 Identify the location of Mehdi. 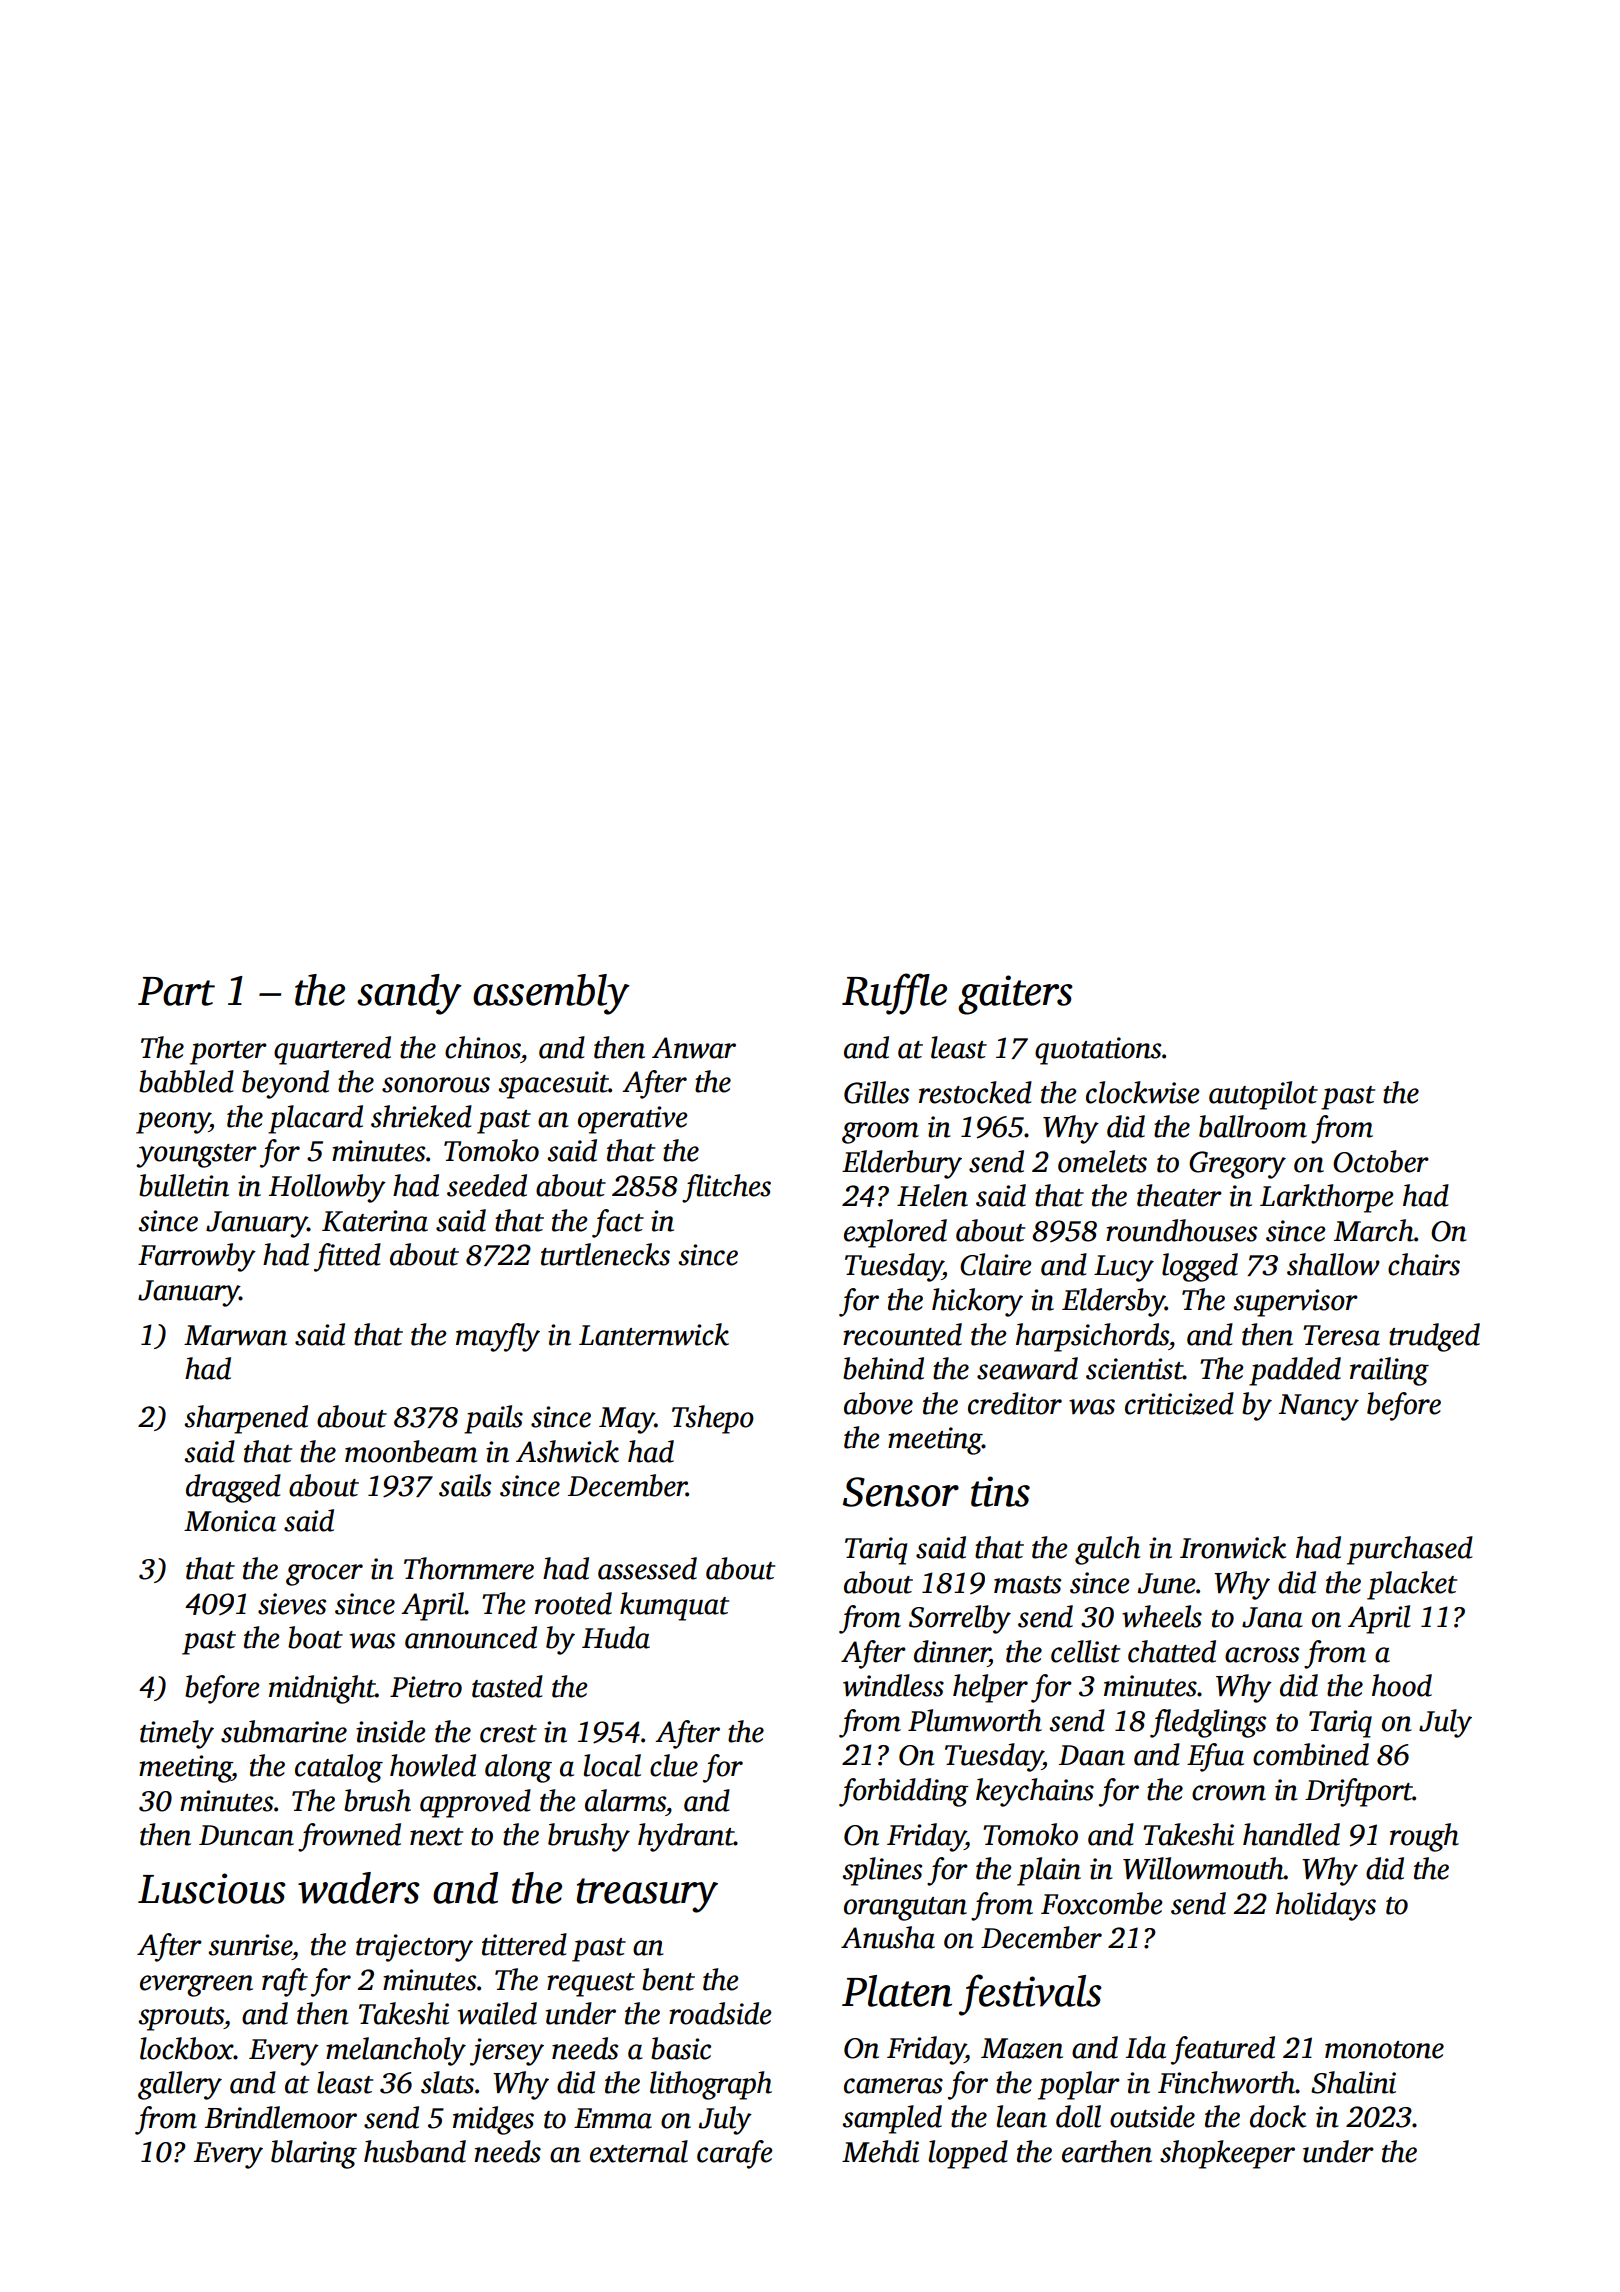
(880, 2151).
